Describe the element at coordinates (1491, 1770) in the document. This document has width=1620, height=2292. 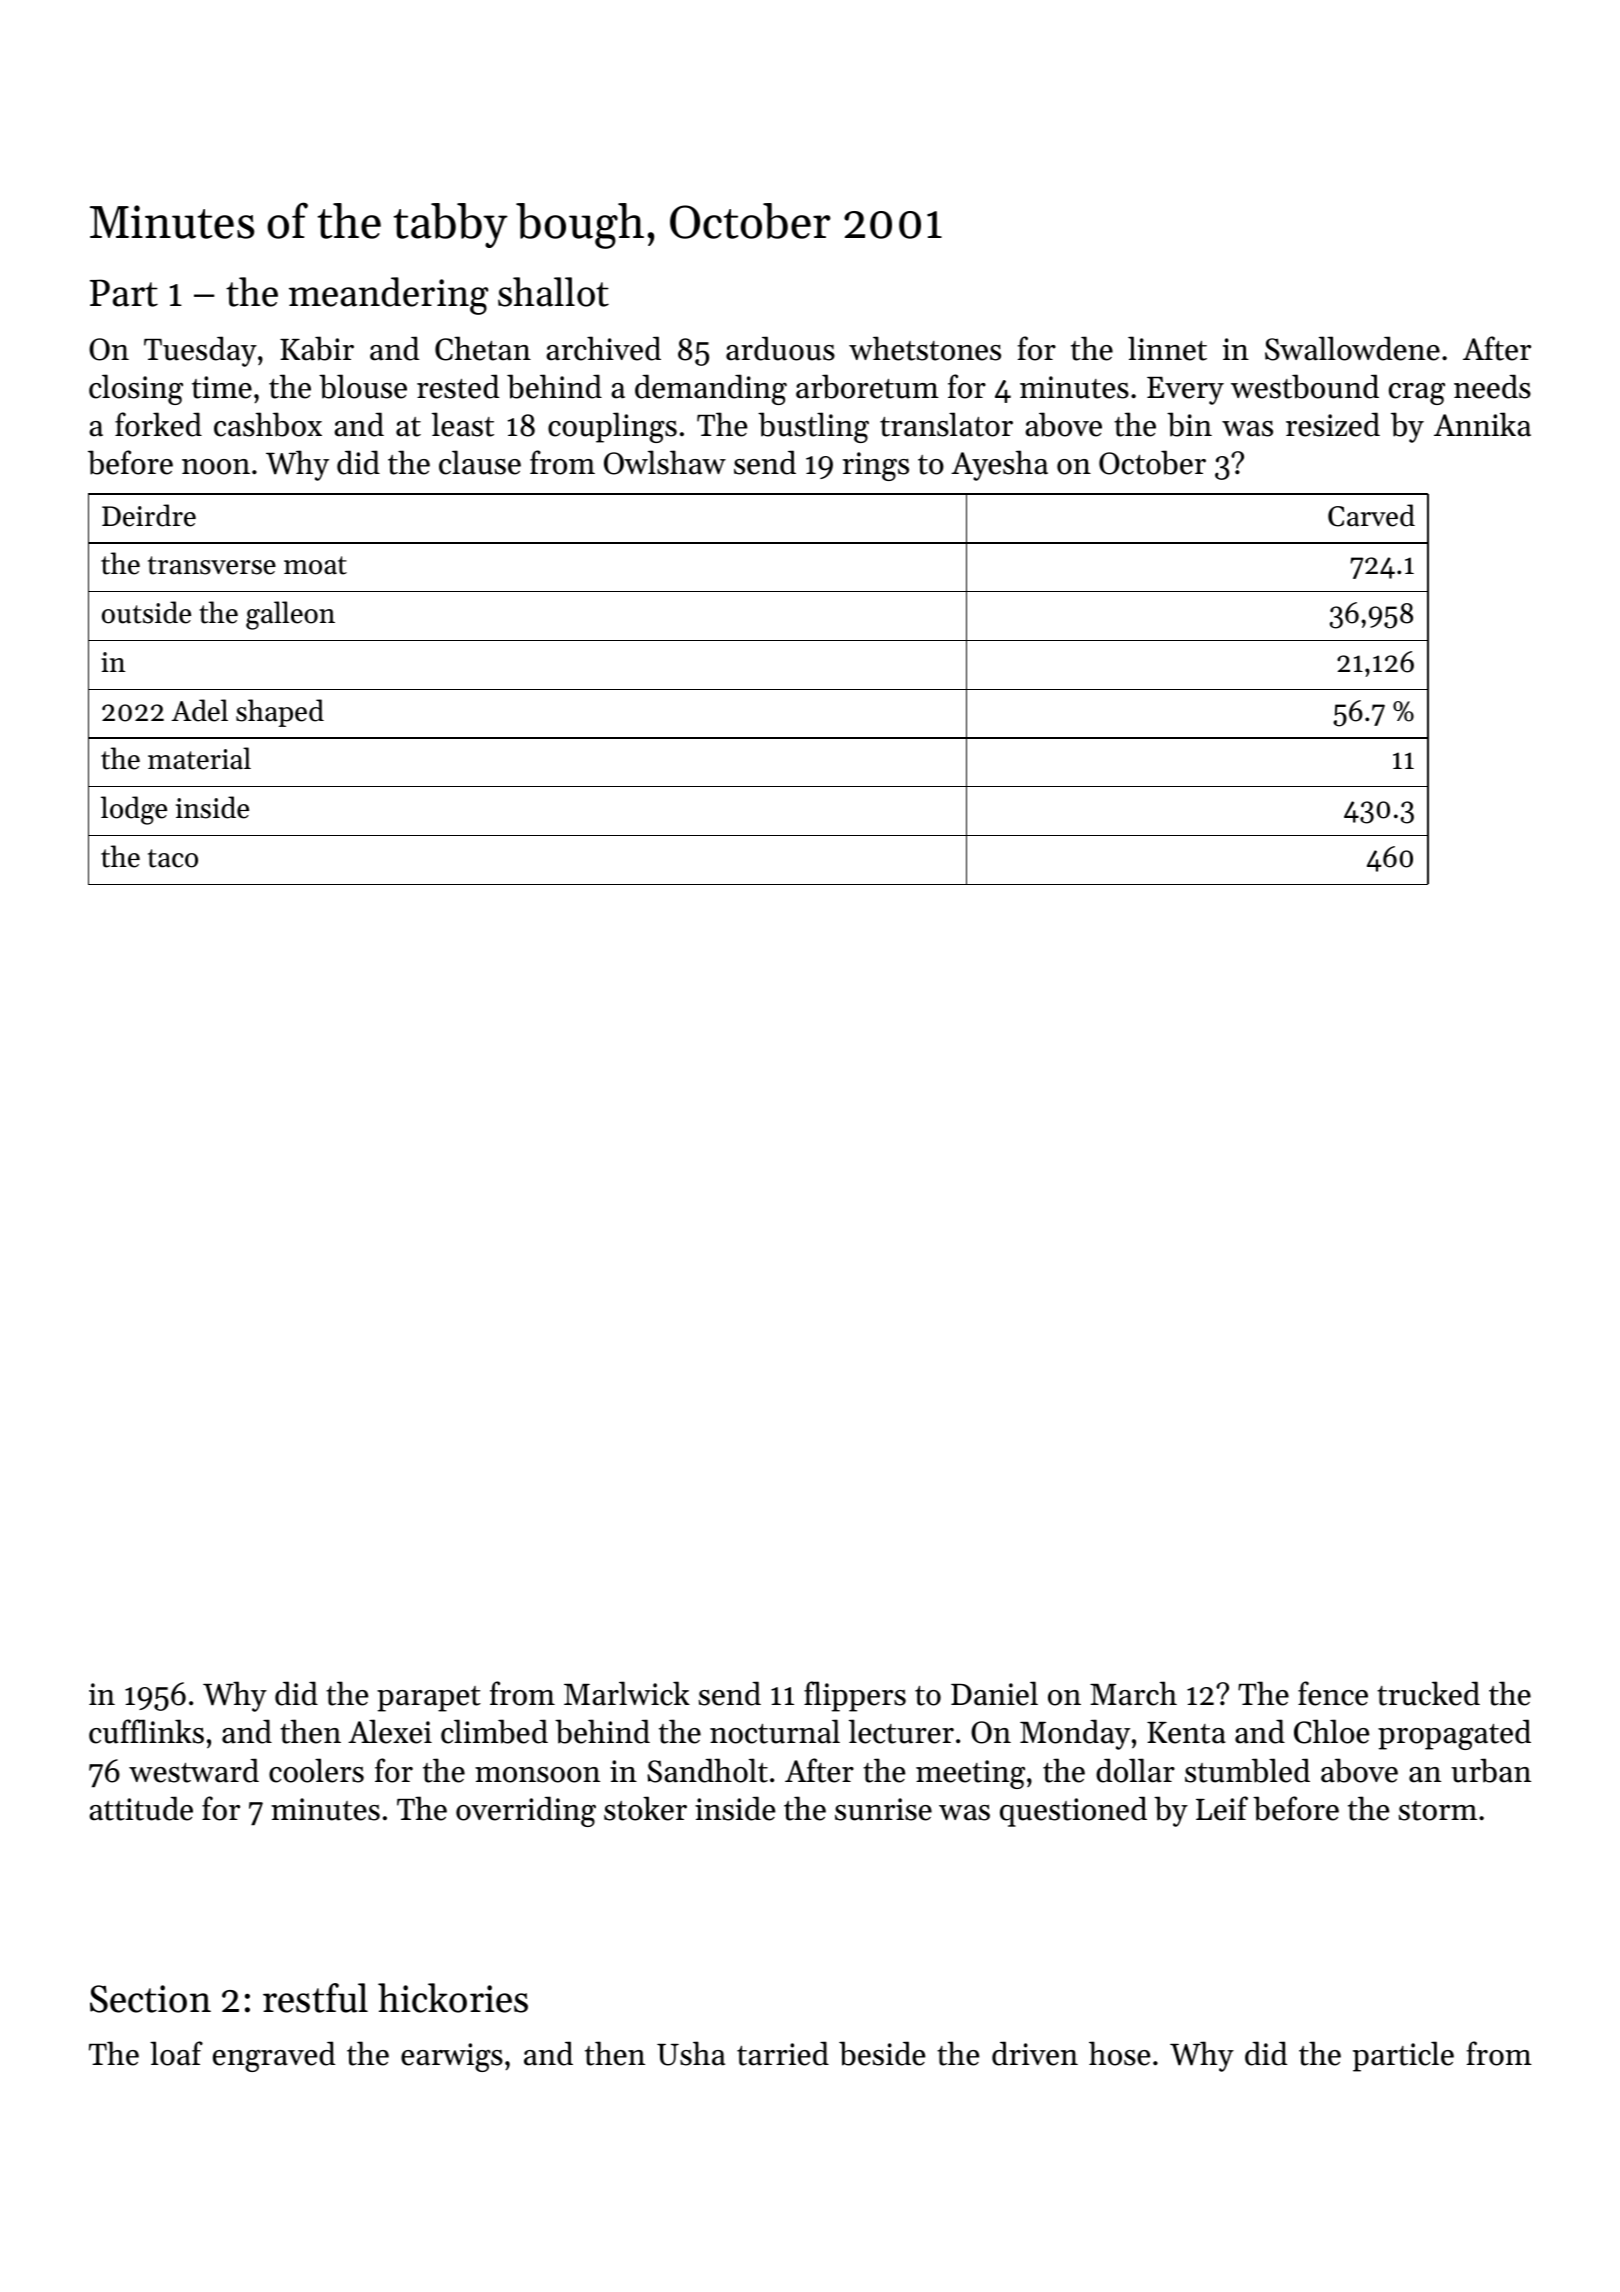
I see `urban` at that location.
